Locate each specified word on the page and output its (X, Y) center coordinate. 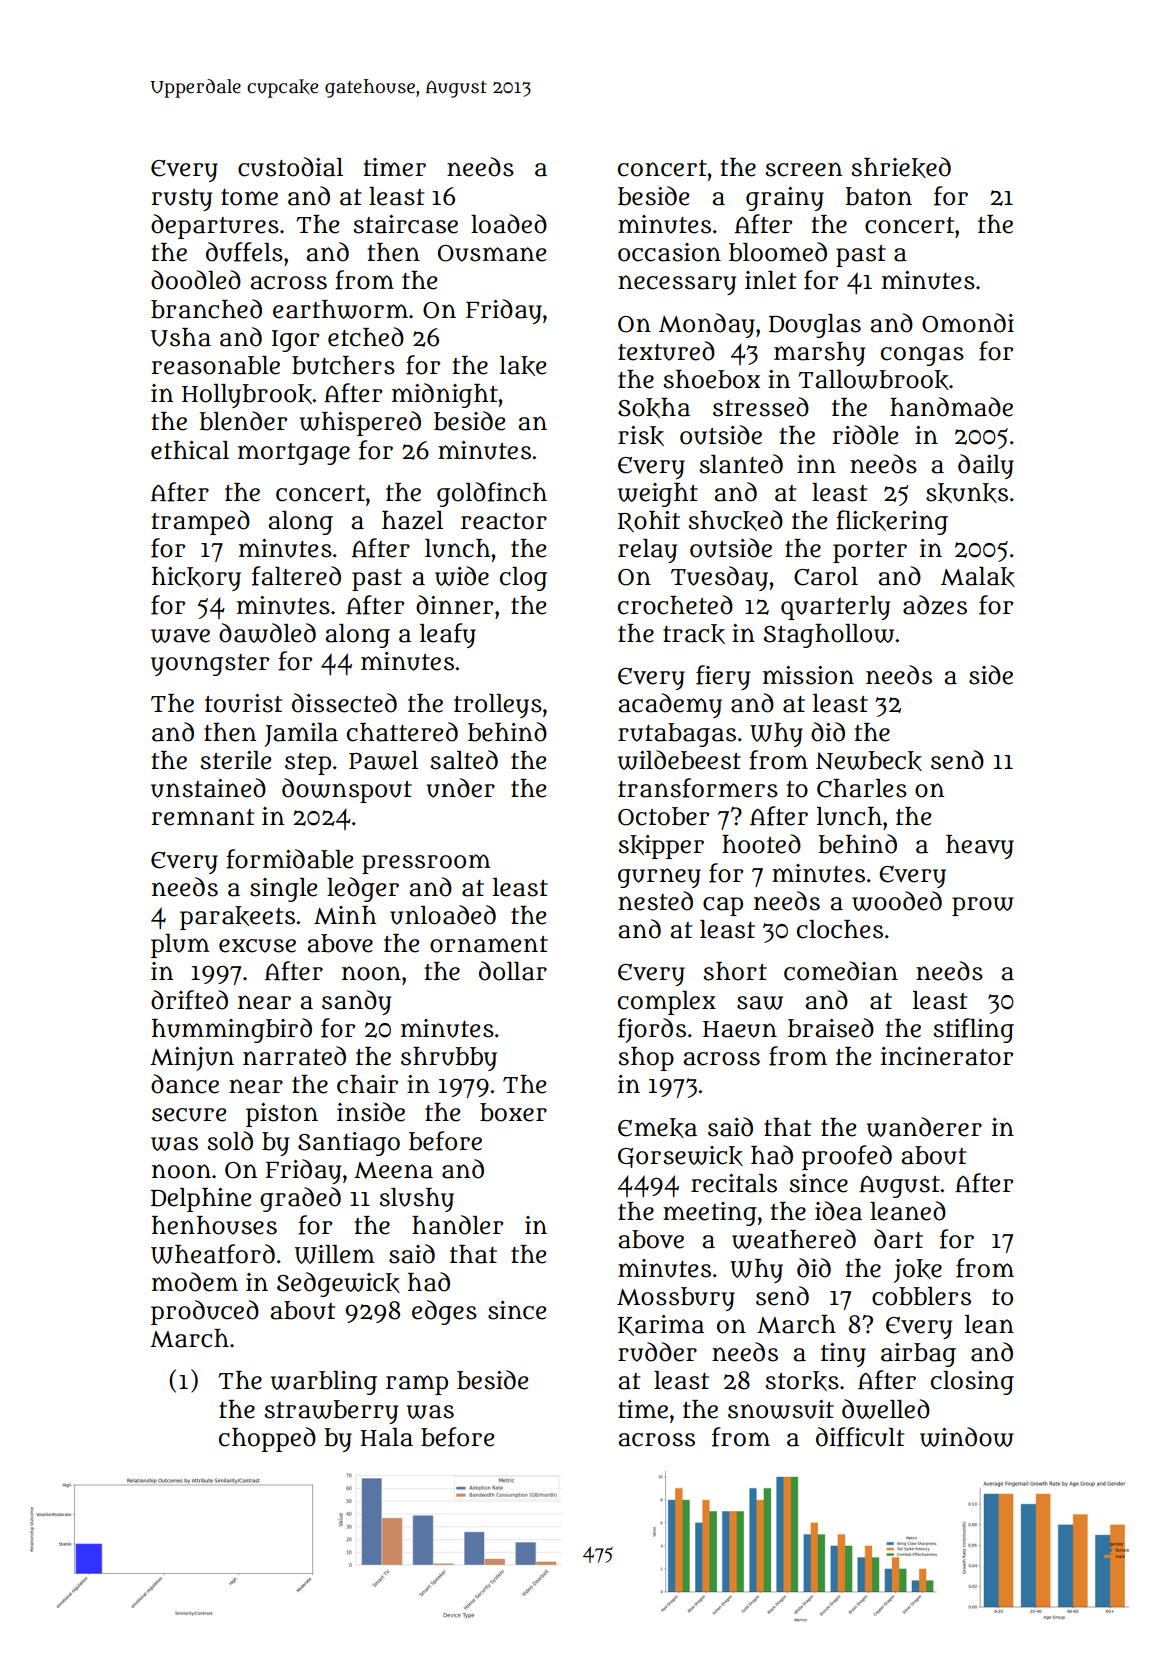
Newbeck (869, 761)
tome (249, 197)
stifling (973, 1030)
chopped (267, 1439)
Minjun (192, 1059)
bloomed (778, 252)
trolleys (498, 706)
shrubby (449, 1059)
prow (983, 906)
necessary (677, 285)
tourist (243, 703)
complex (667, 1003)
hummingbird (232, 1030)
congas (922, 356)
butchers (343, 365)
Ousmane (492, 253)
